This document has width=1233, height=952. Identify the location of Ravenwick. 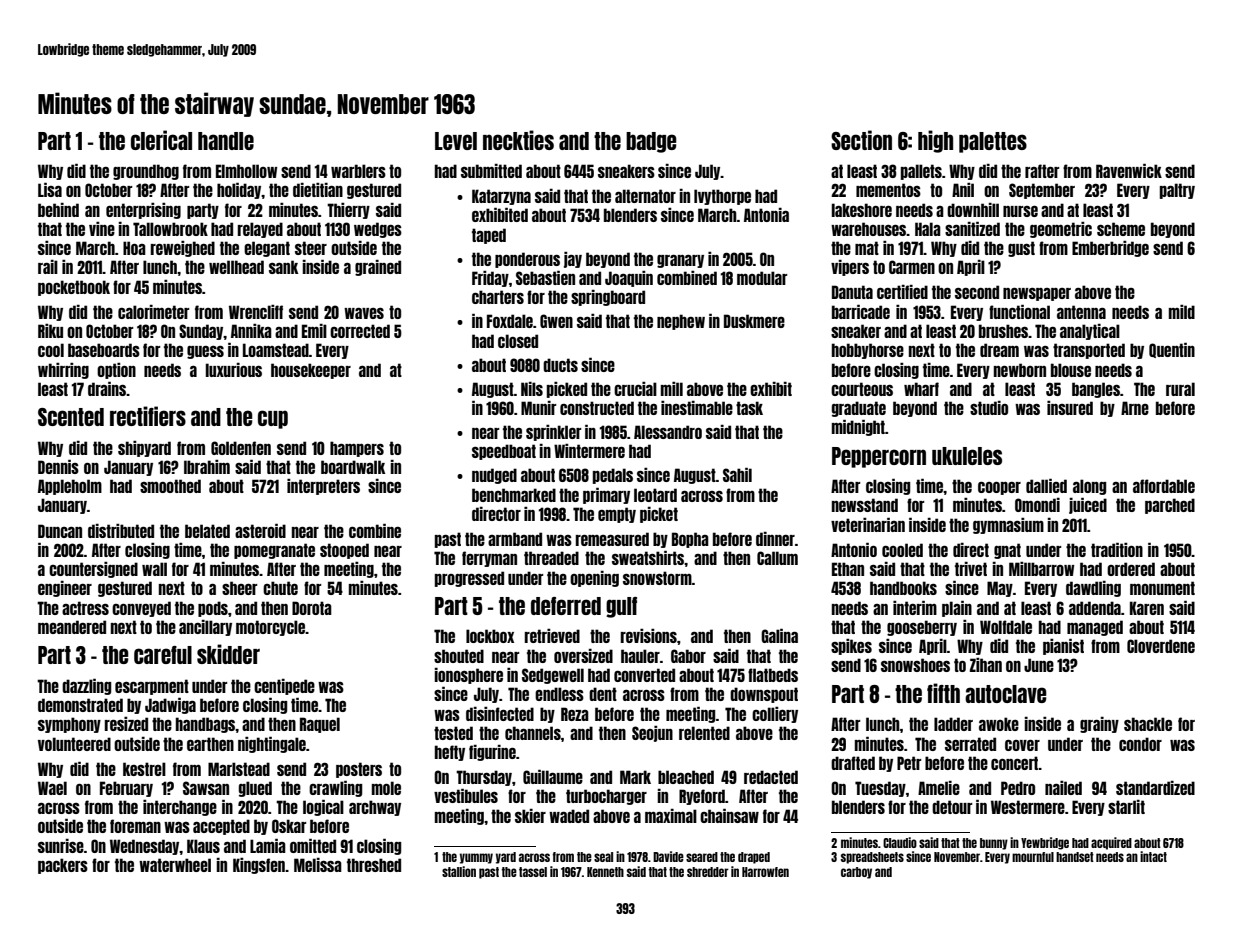
(1129, 170).
